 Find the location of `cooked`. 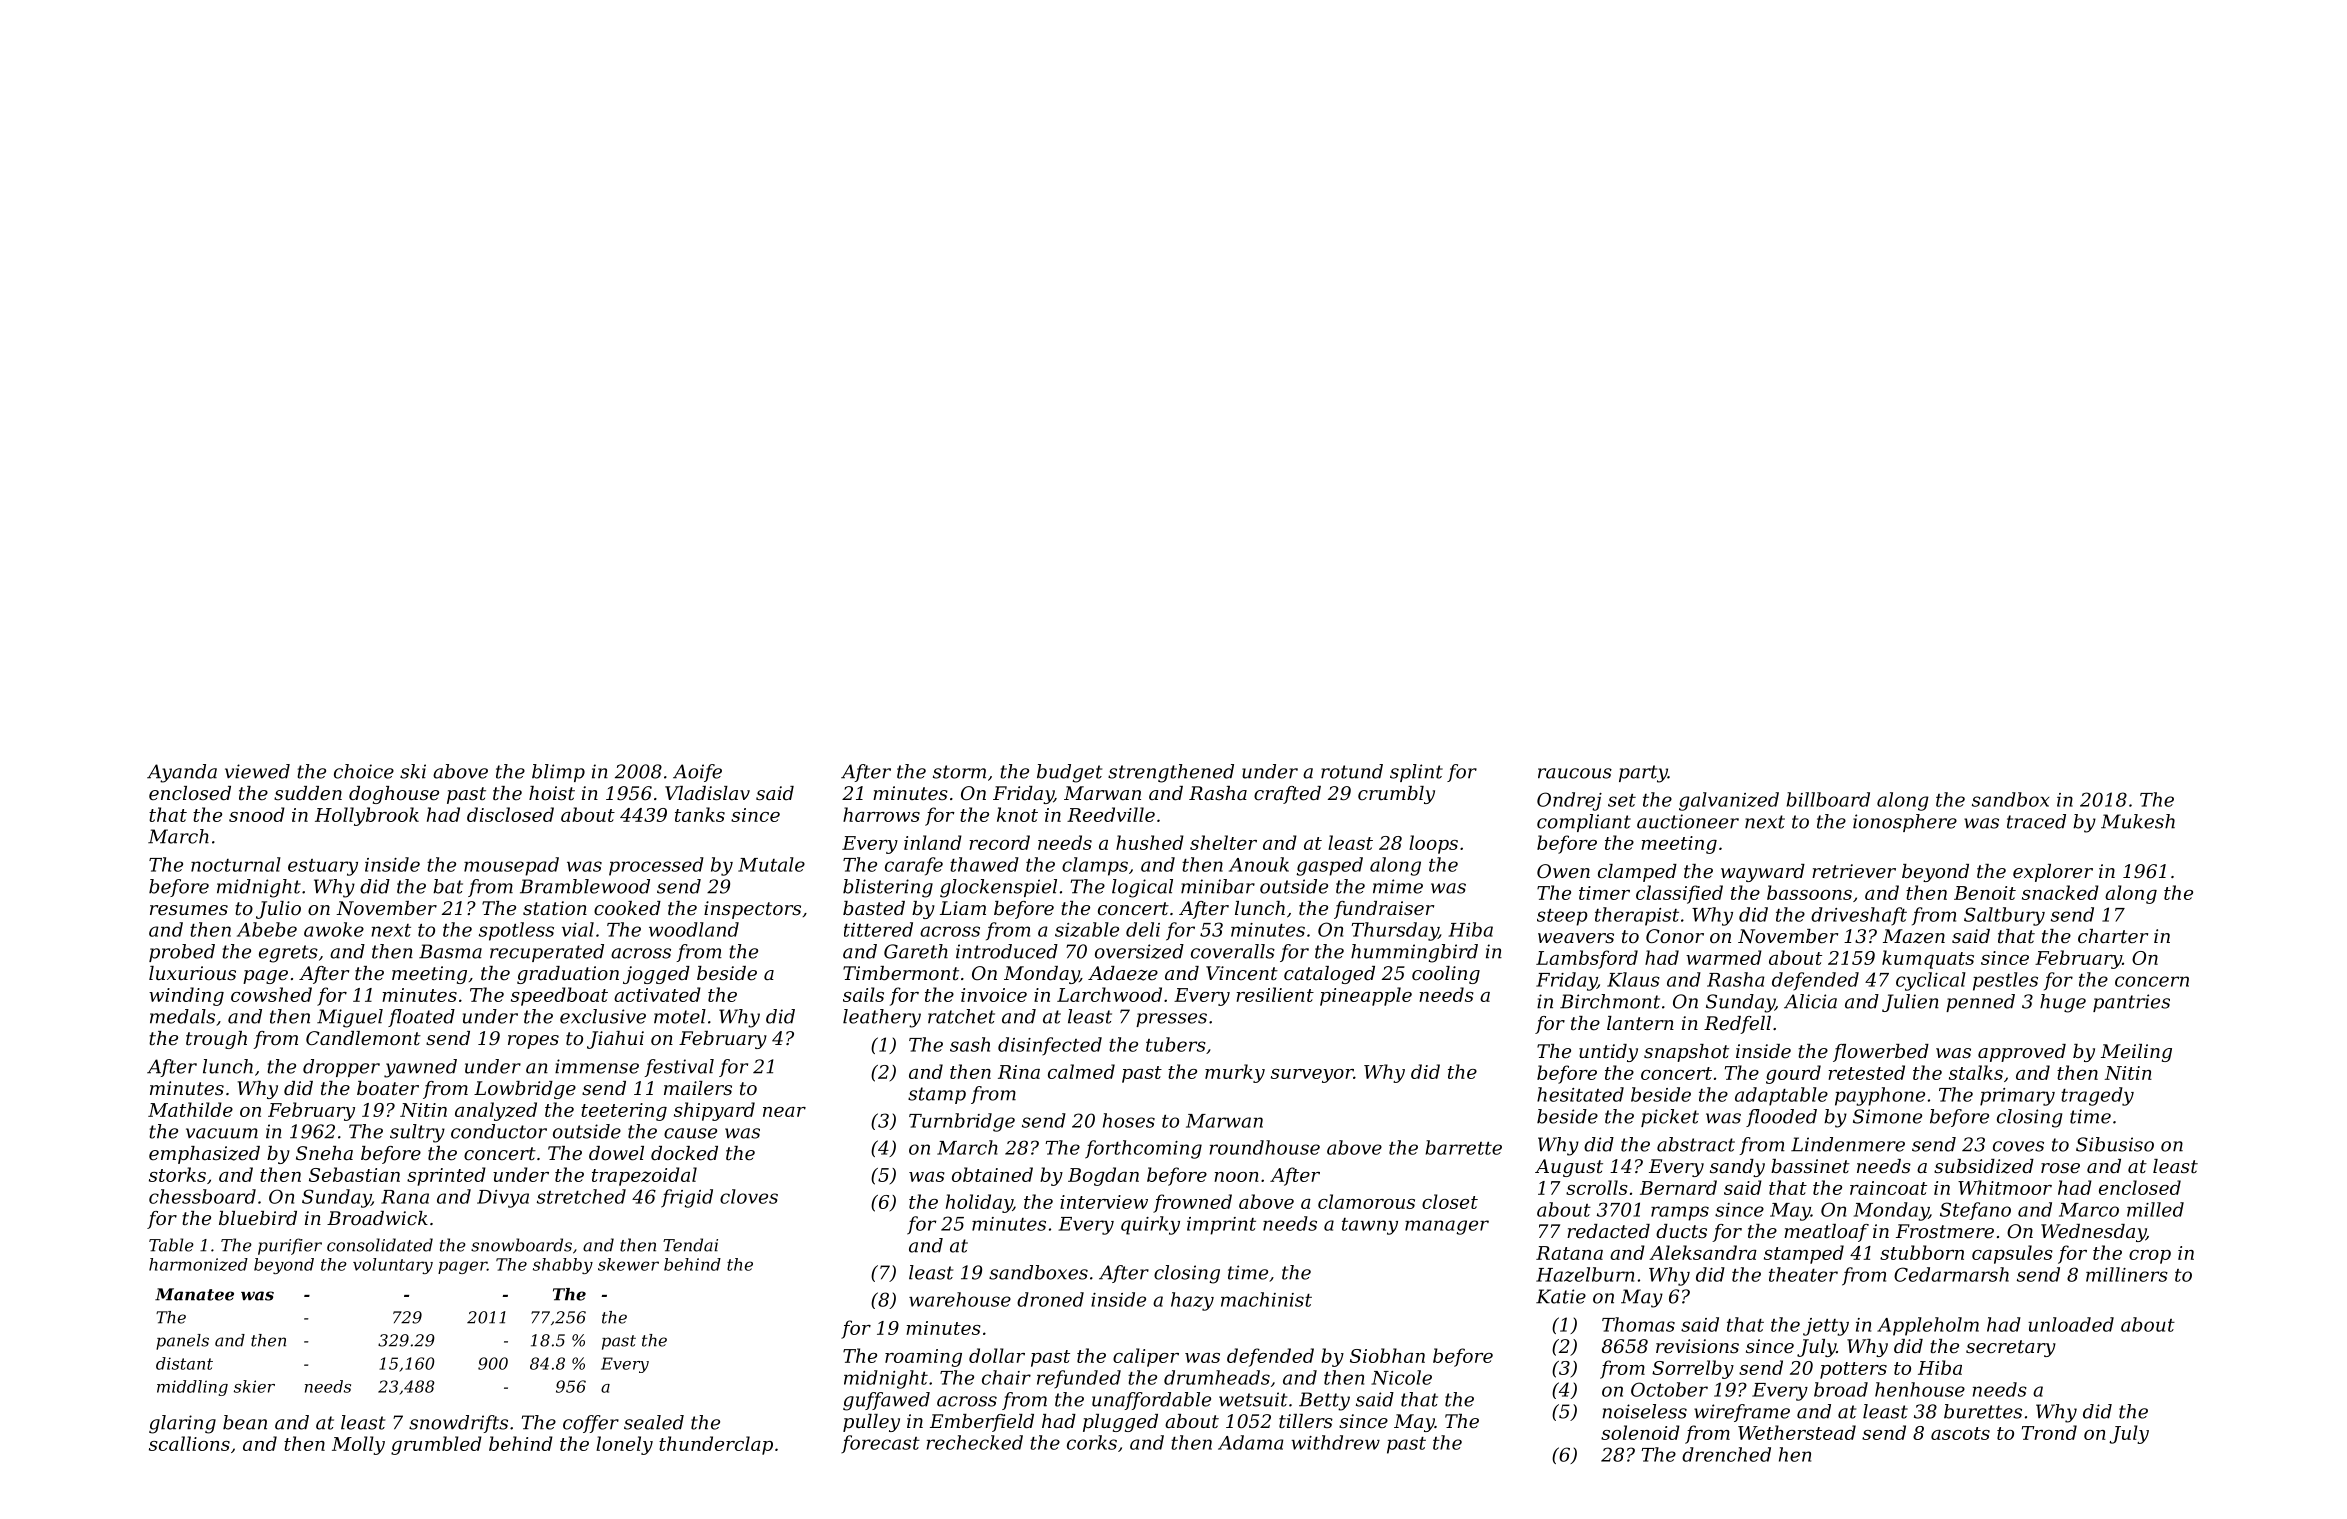

cooked is located at coordinates (627, 908).
